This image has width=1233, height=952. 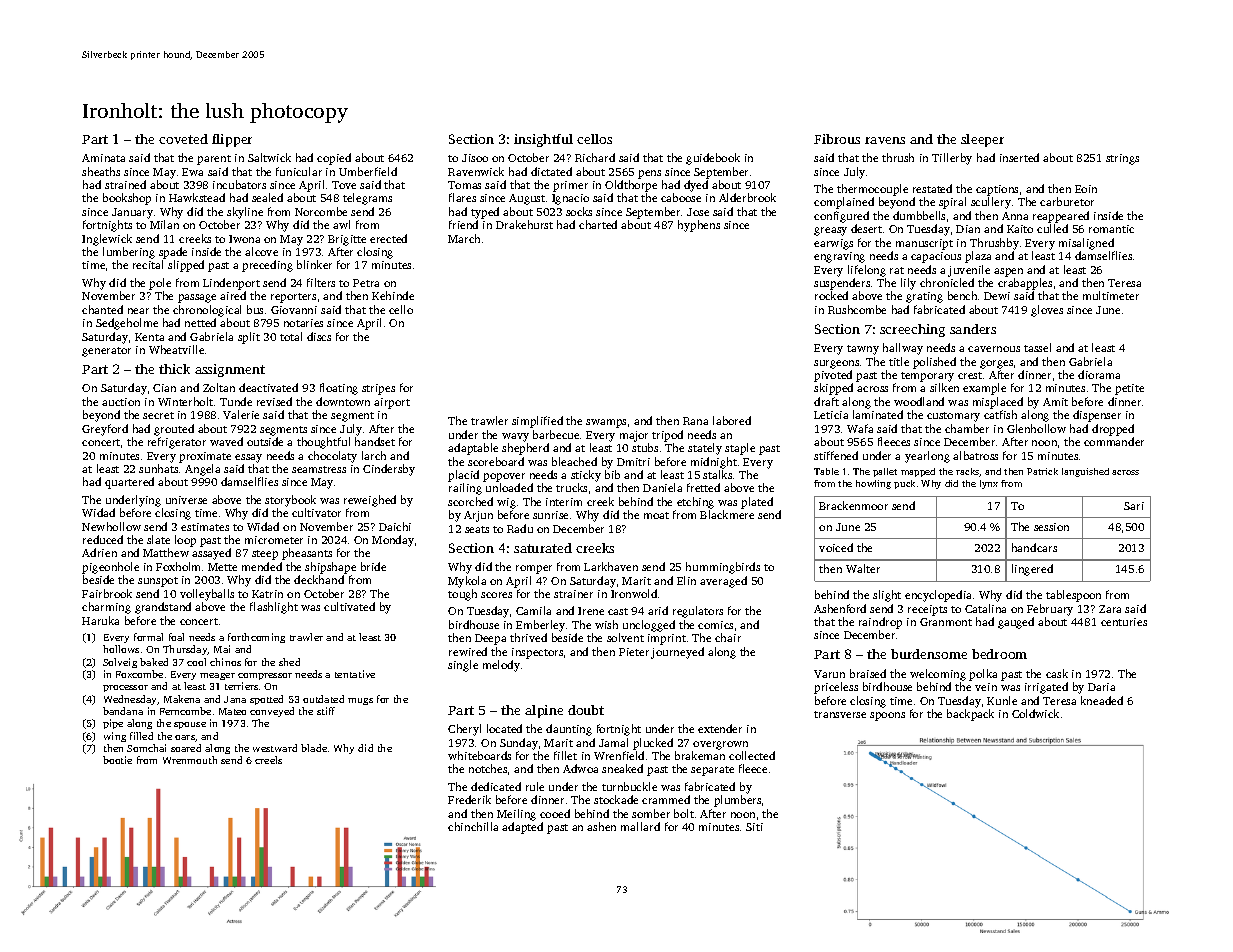 What do you see at coordinates (1025, 284) in the image?
I see `crabapples` at bounding box center [1025, 284].
